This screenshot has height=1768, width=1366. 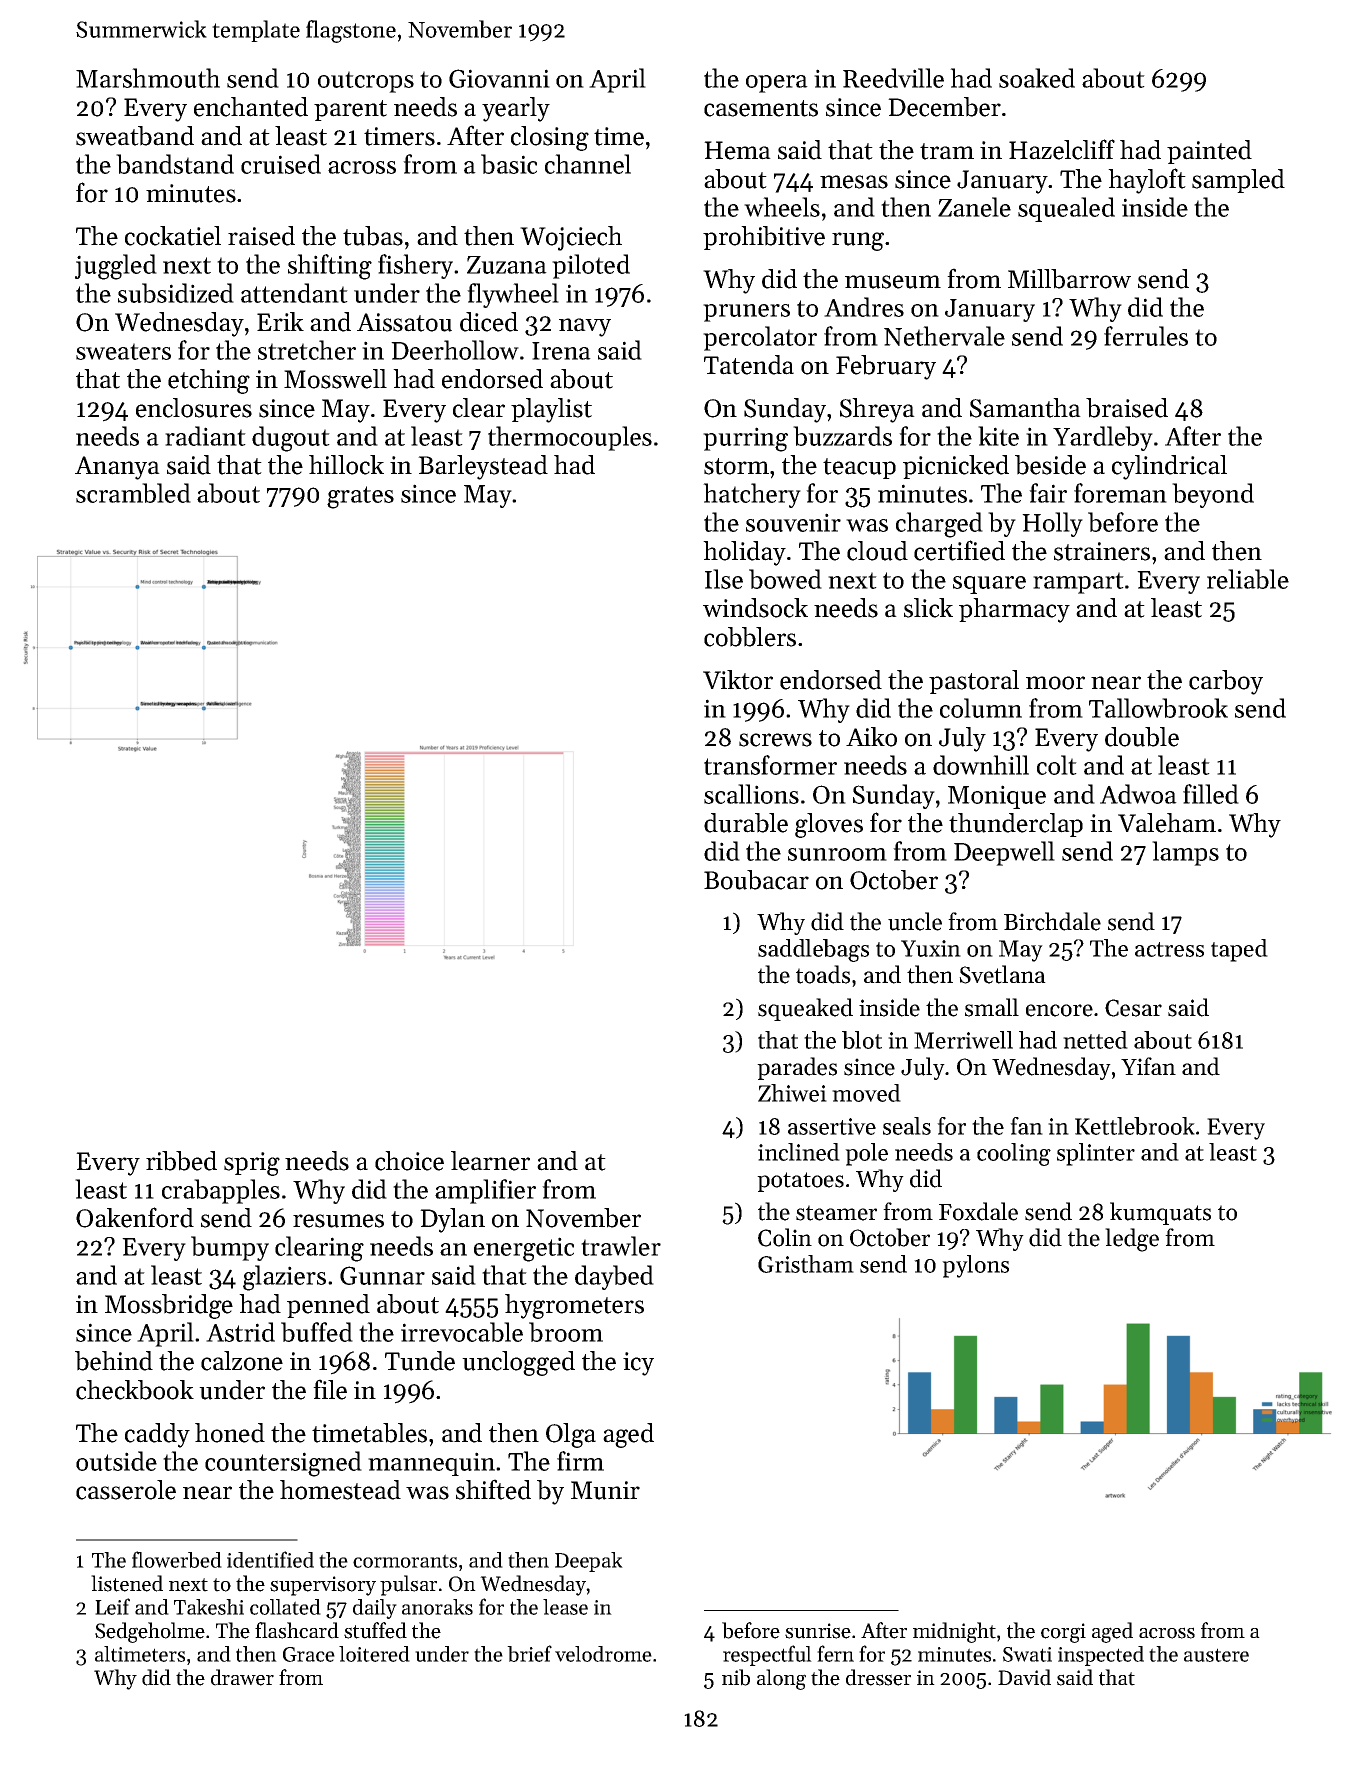 What do you see at coordinates (1059, 1010) in the screenshot?
I see `encore` at bounding box center [1059, 1010].
